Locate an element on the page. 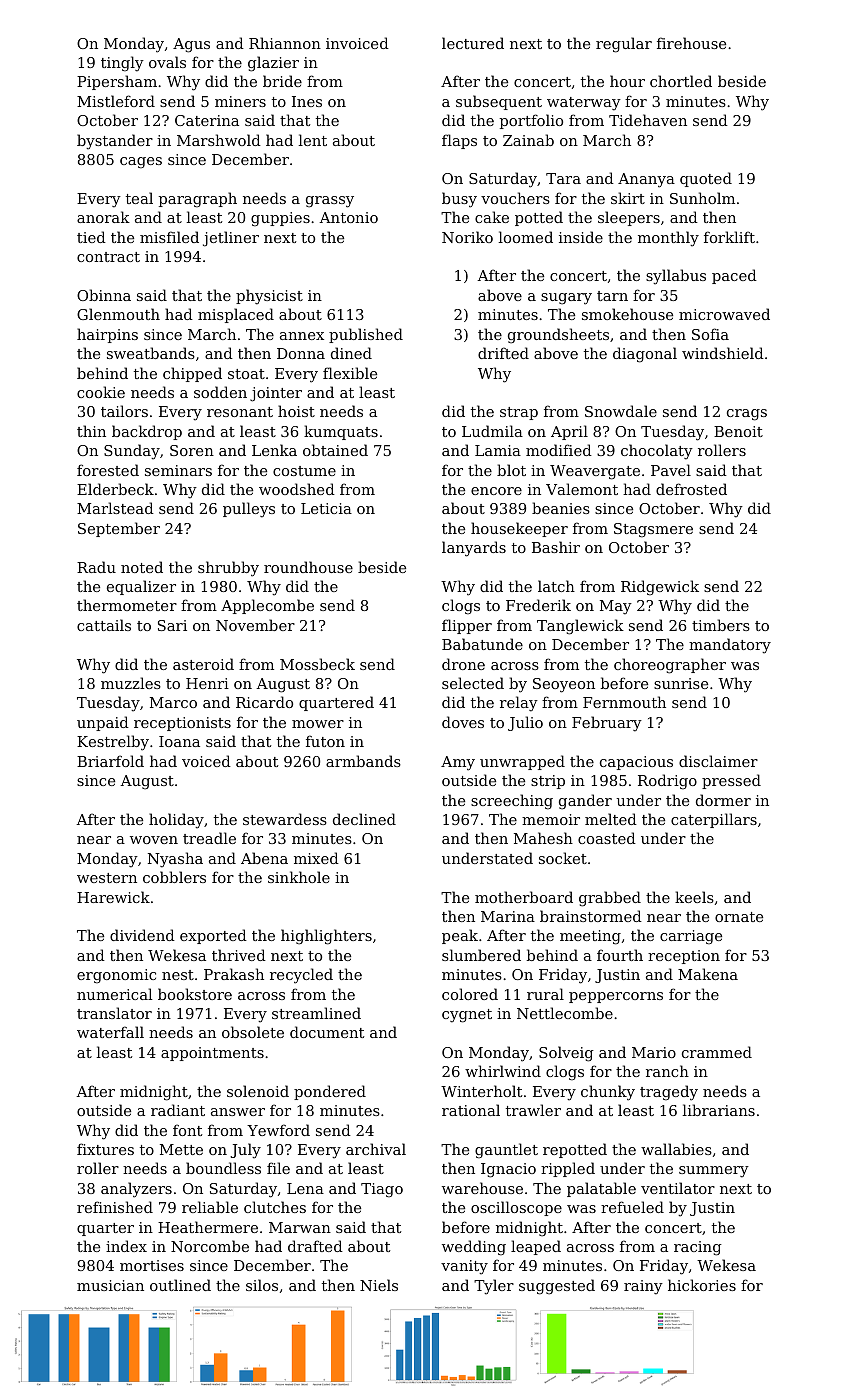  sweatbands is located at coordinates (151, 353).
